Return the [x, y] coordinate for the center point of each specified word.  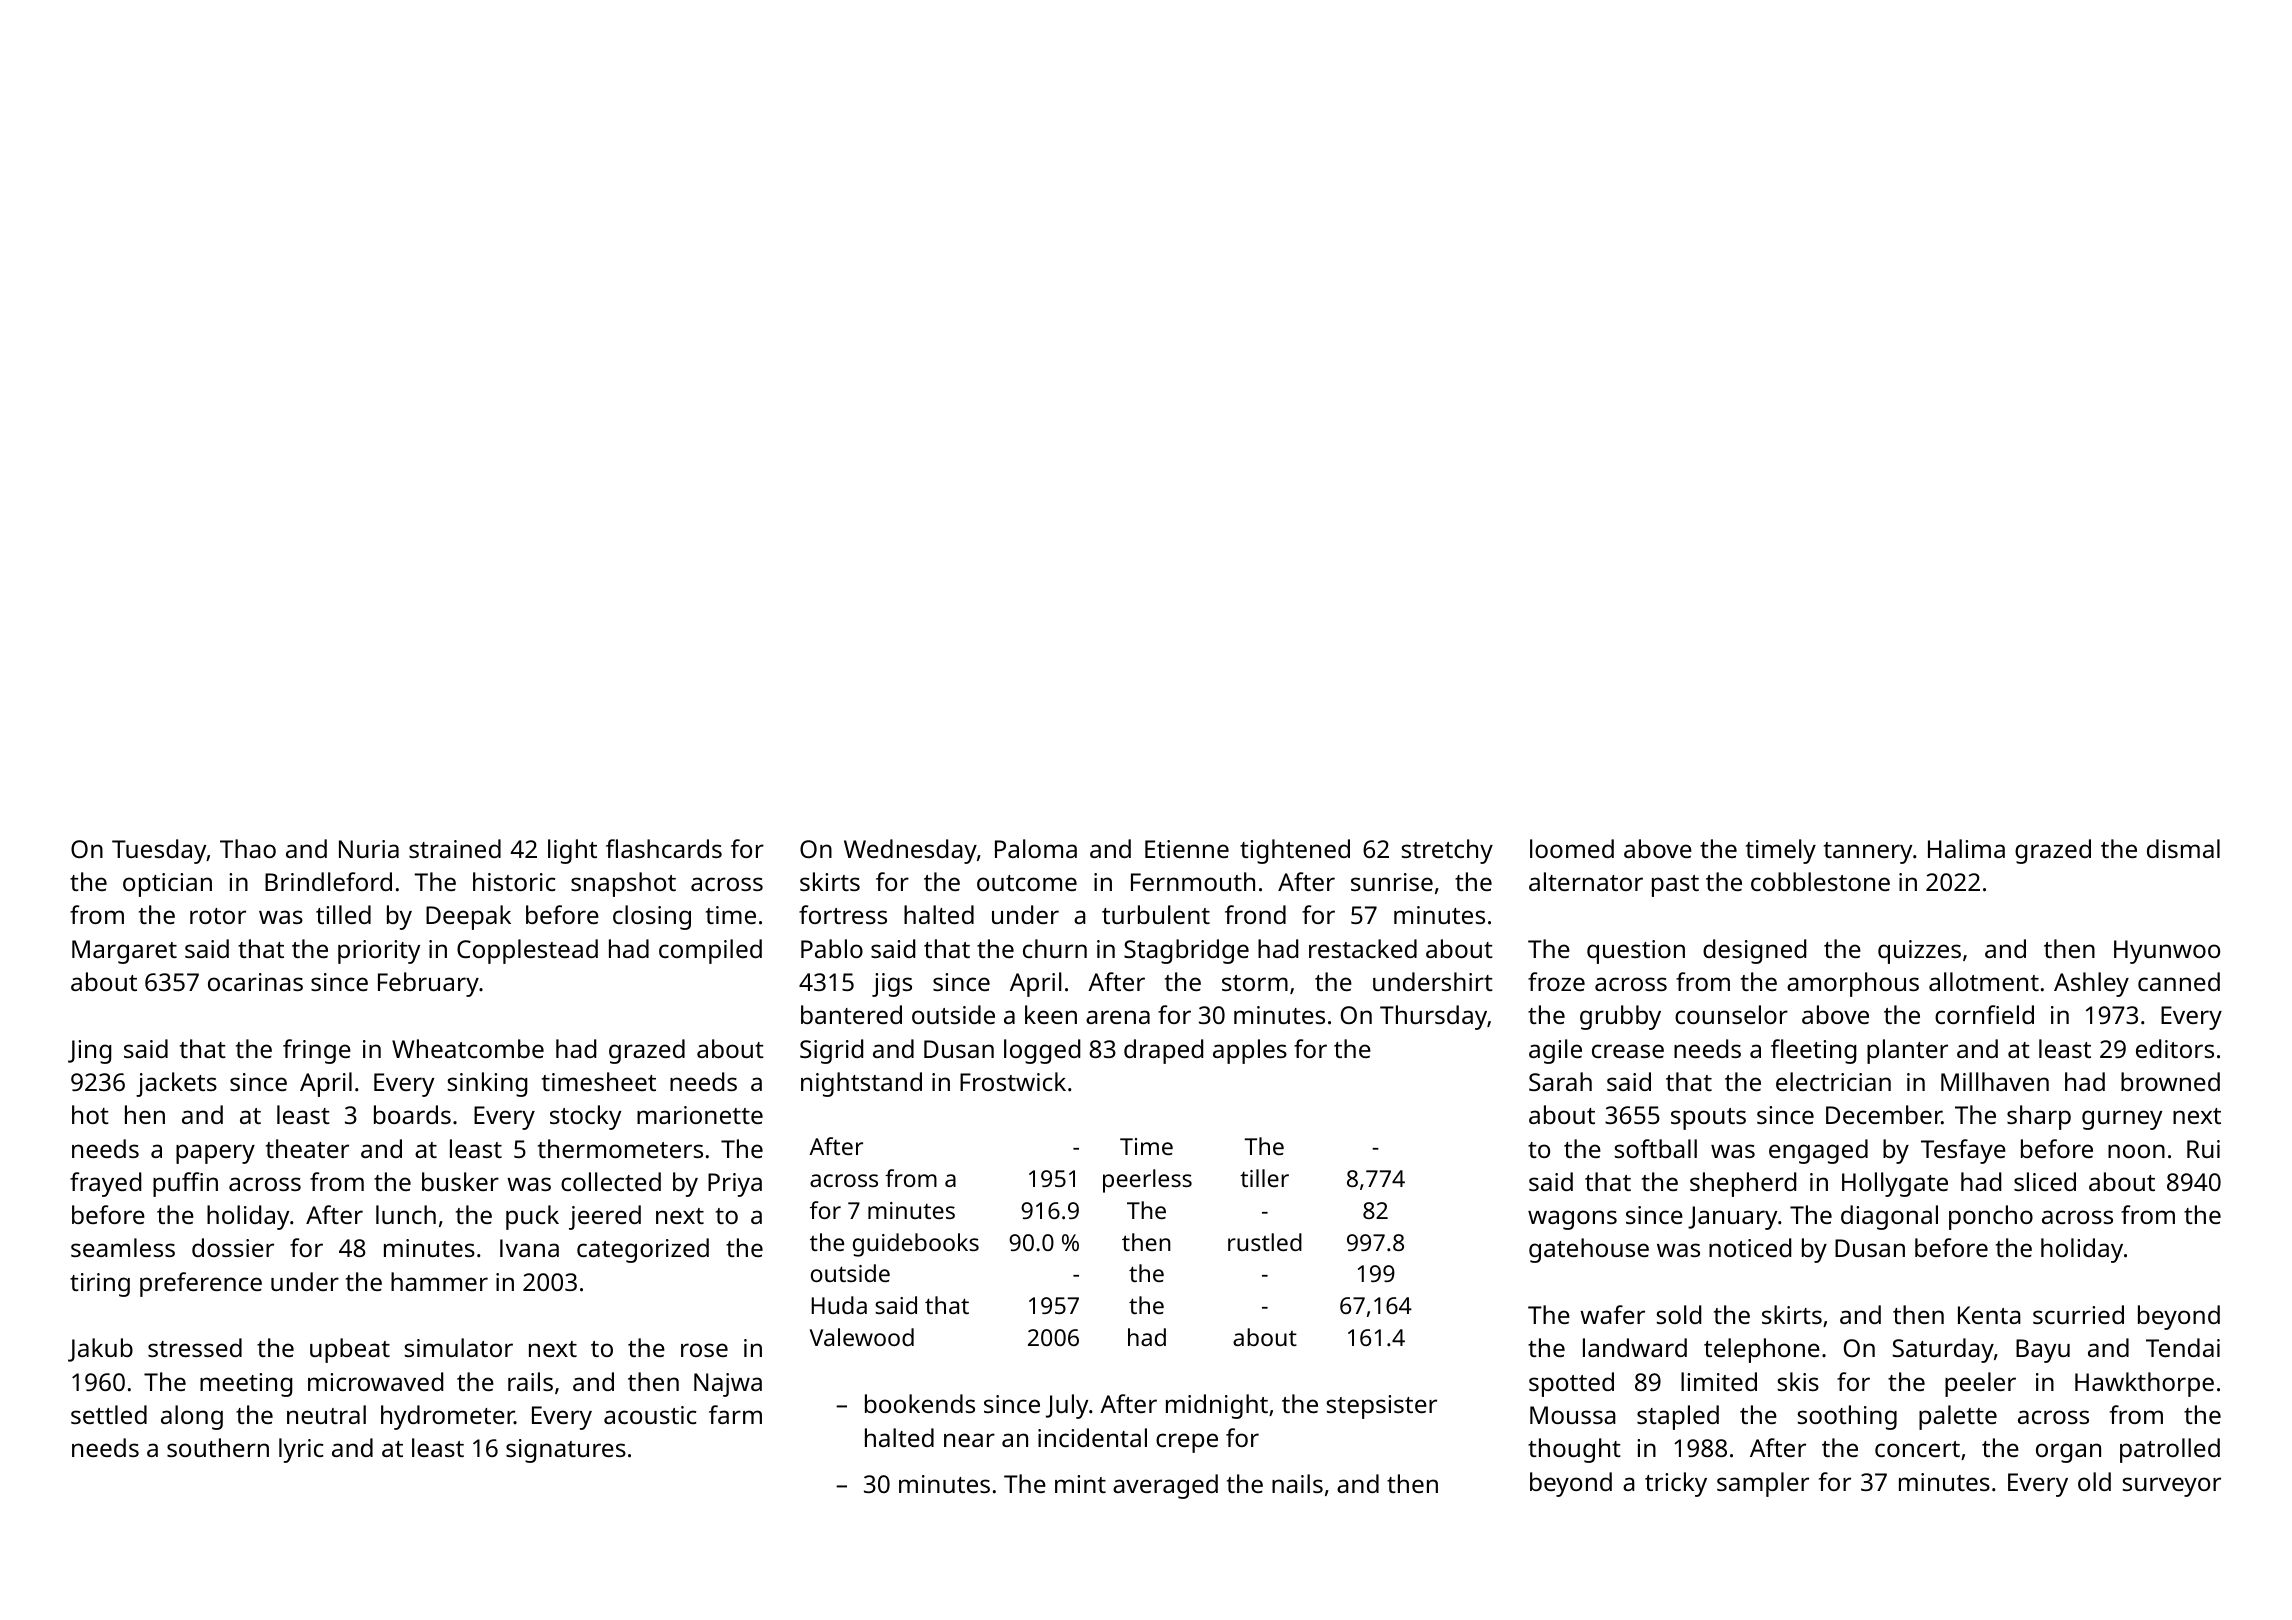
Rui [2203, 1149]
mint [1080, 1484]
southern [218, 1447]
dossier [233, 1247]
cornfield [1984, 1014]
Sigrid [831, 1051]
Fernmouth [1193, 881]
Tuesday [159, 851]
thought [1574, 1450]
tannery [1868, 853]
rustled [1265, 1242]
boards [412, 1114]
